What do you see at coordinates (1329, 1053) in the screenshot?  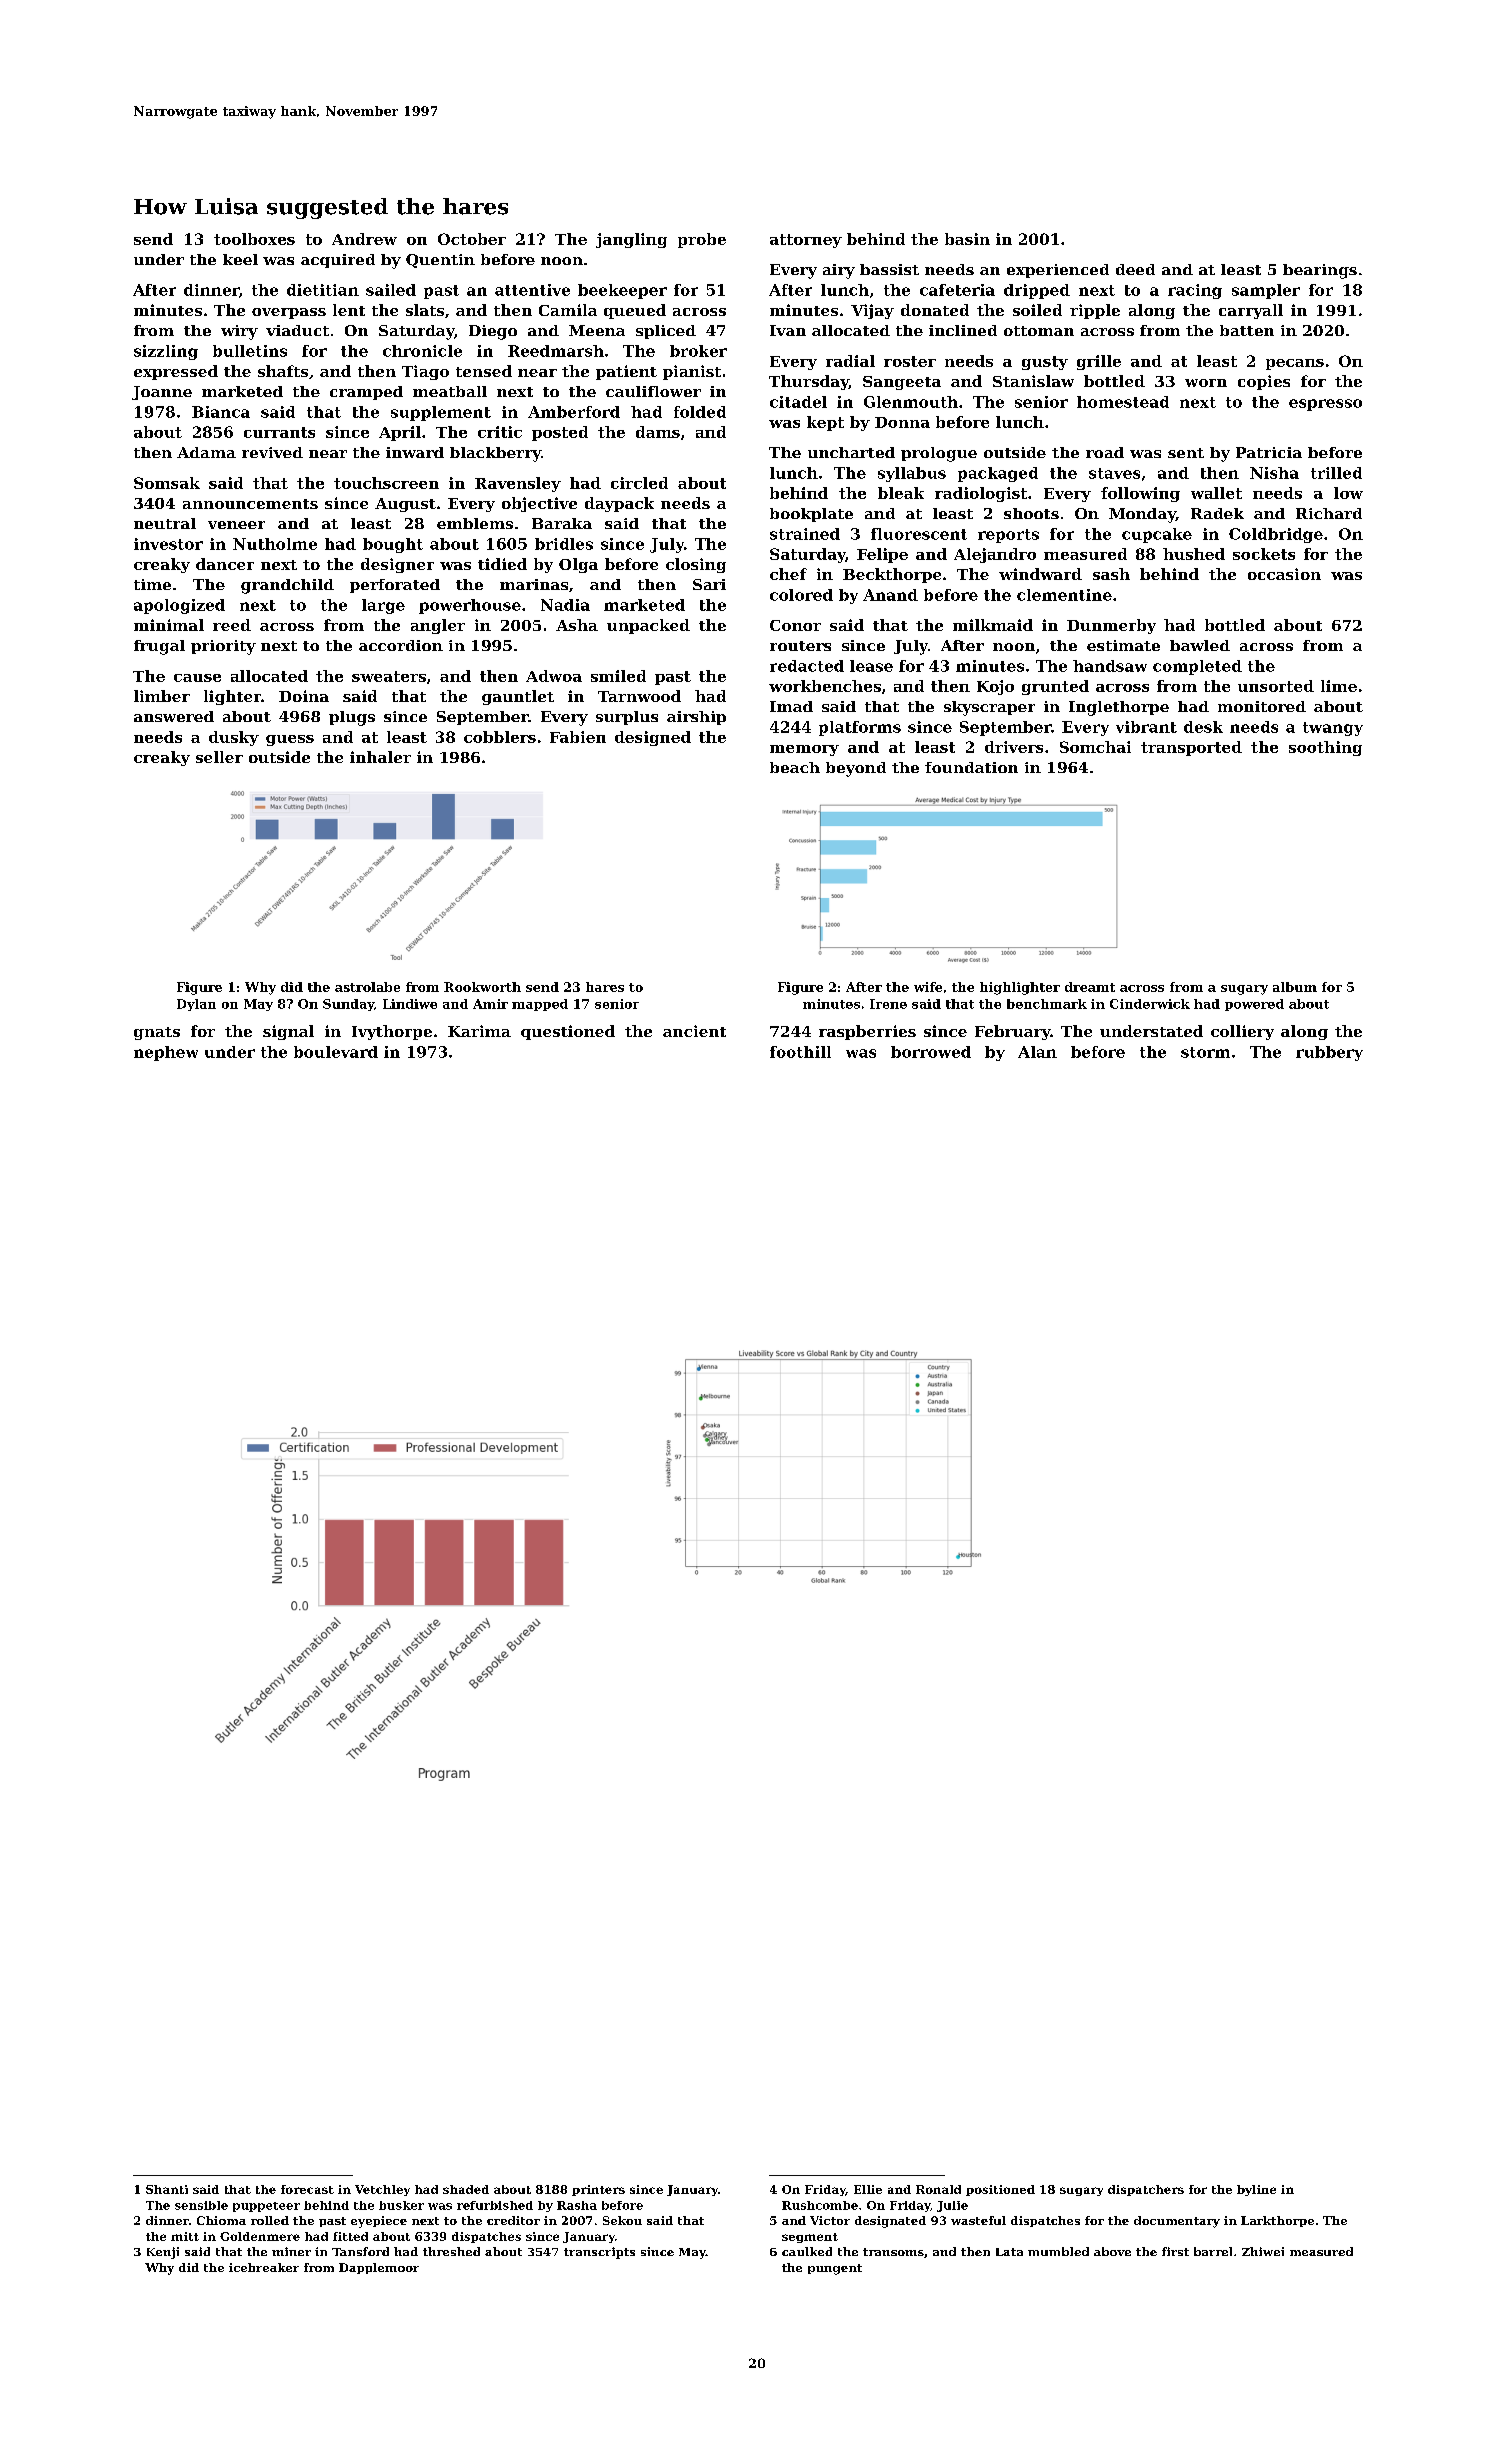 I see `rubbery` at bounding box center [1329, 1053].
